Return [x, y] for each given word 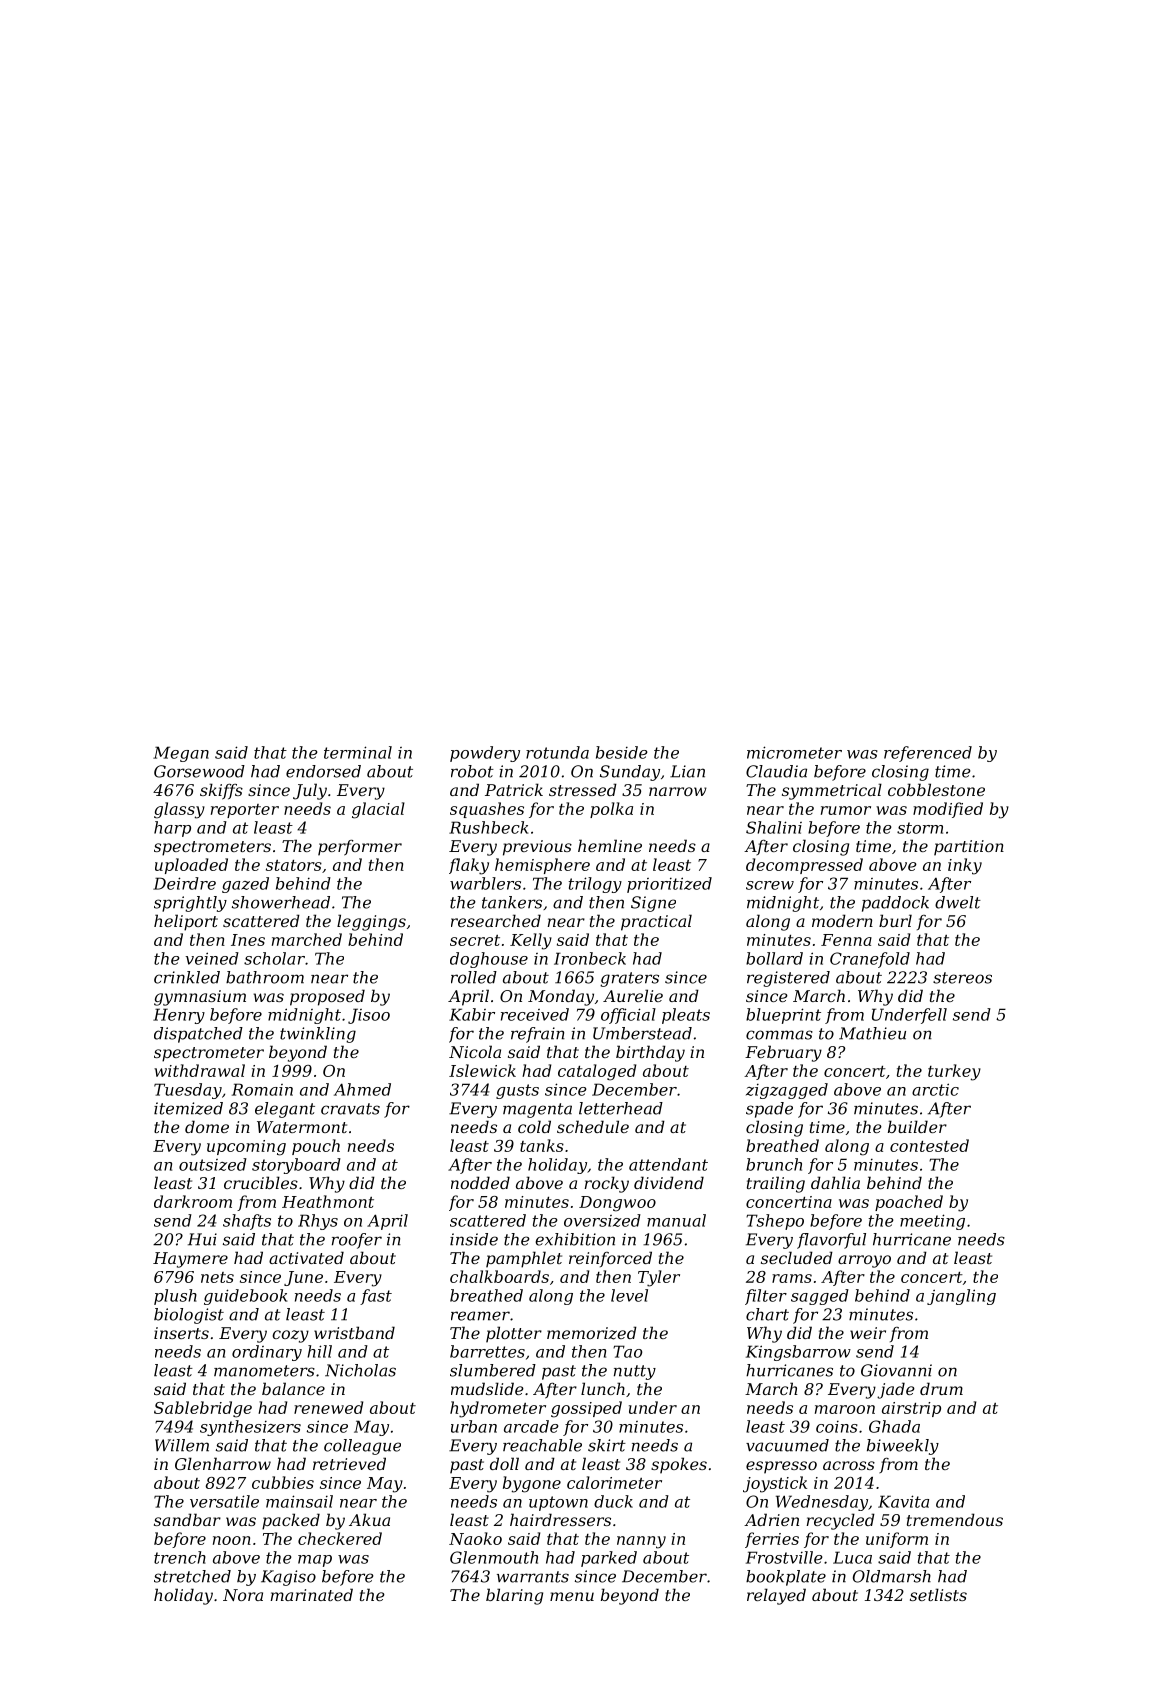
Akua [369, 1519]
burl [895, 920]
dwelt [958, 902]
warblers [485, 883]
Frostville [784, 1557]
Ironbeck [590, 958]
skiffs [221, 791]
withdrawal [199, 1070]
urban [474, 1426]
